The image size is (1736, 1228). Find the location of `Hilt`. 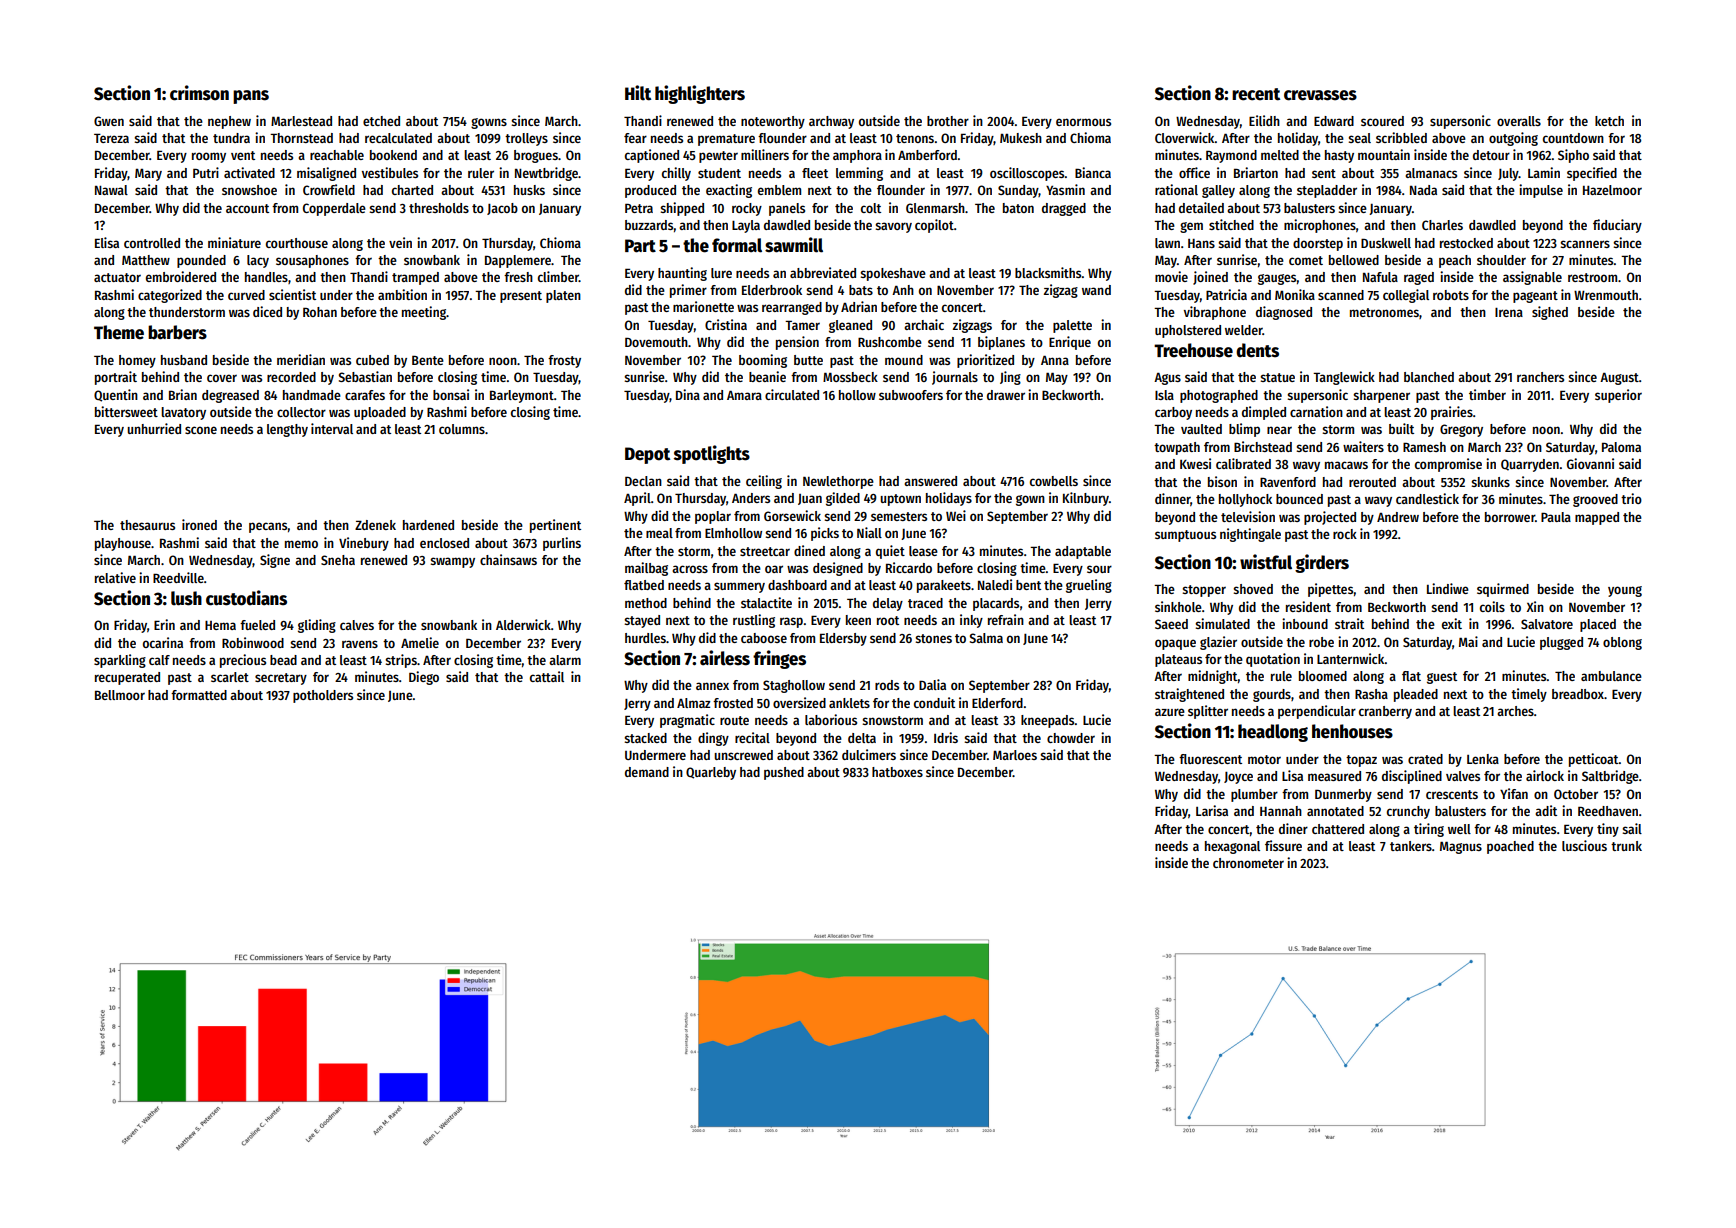

Hilt is located at coordinates (638, 93).
